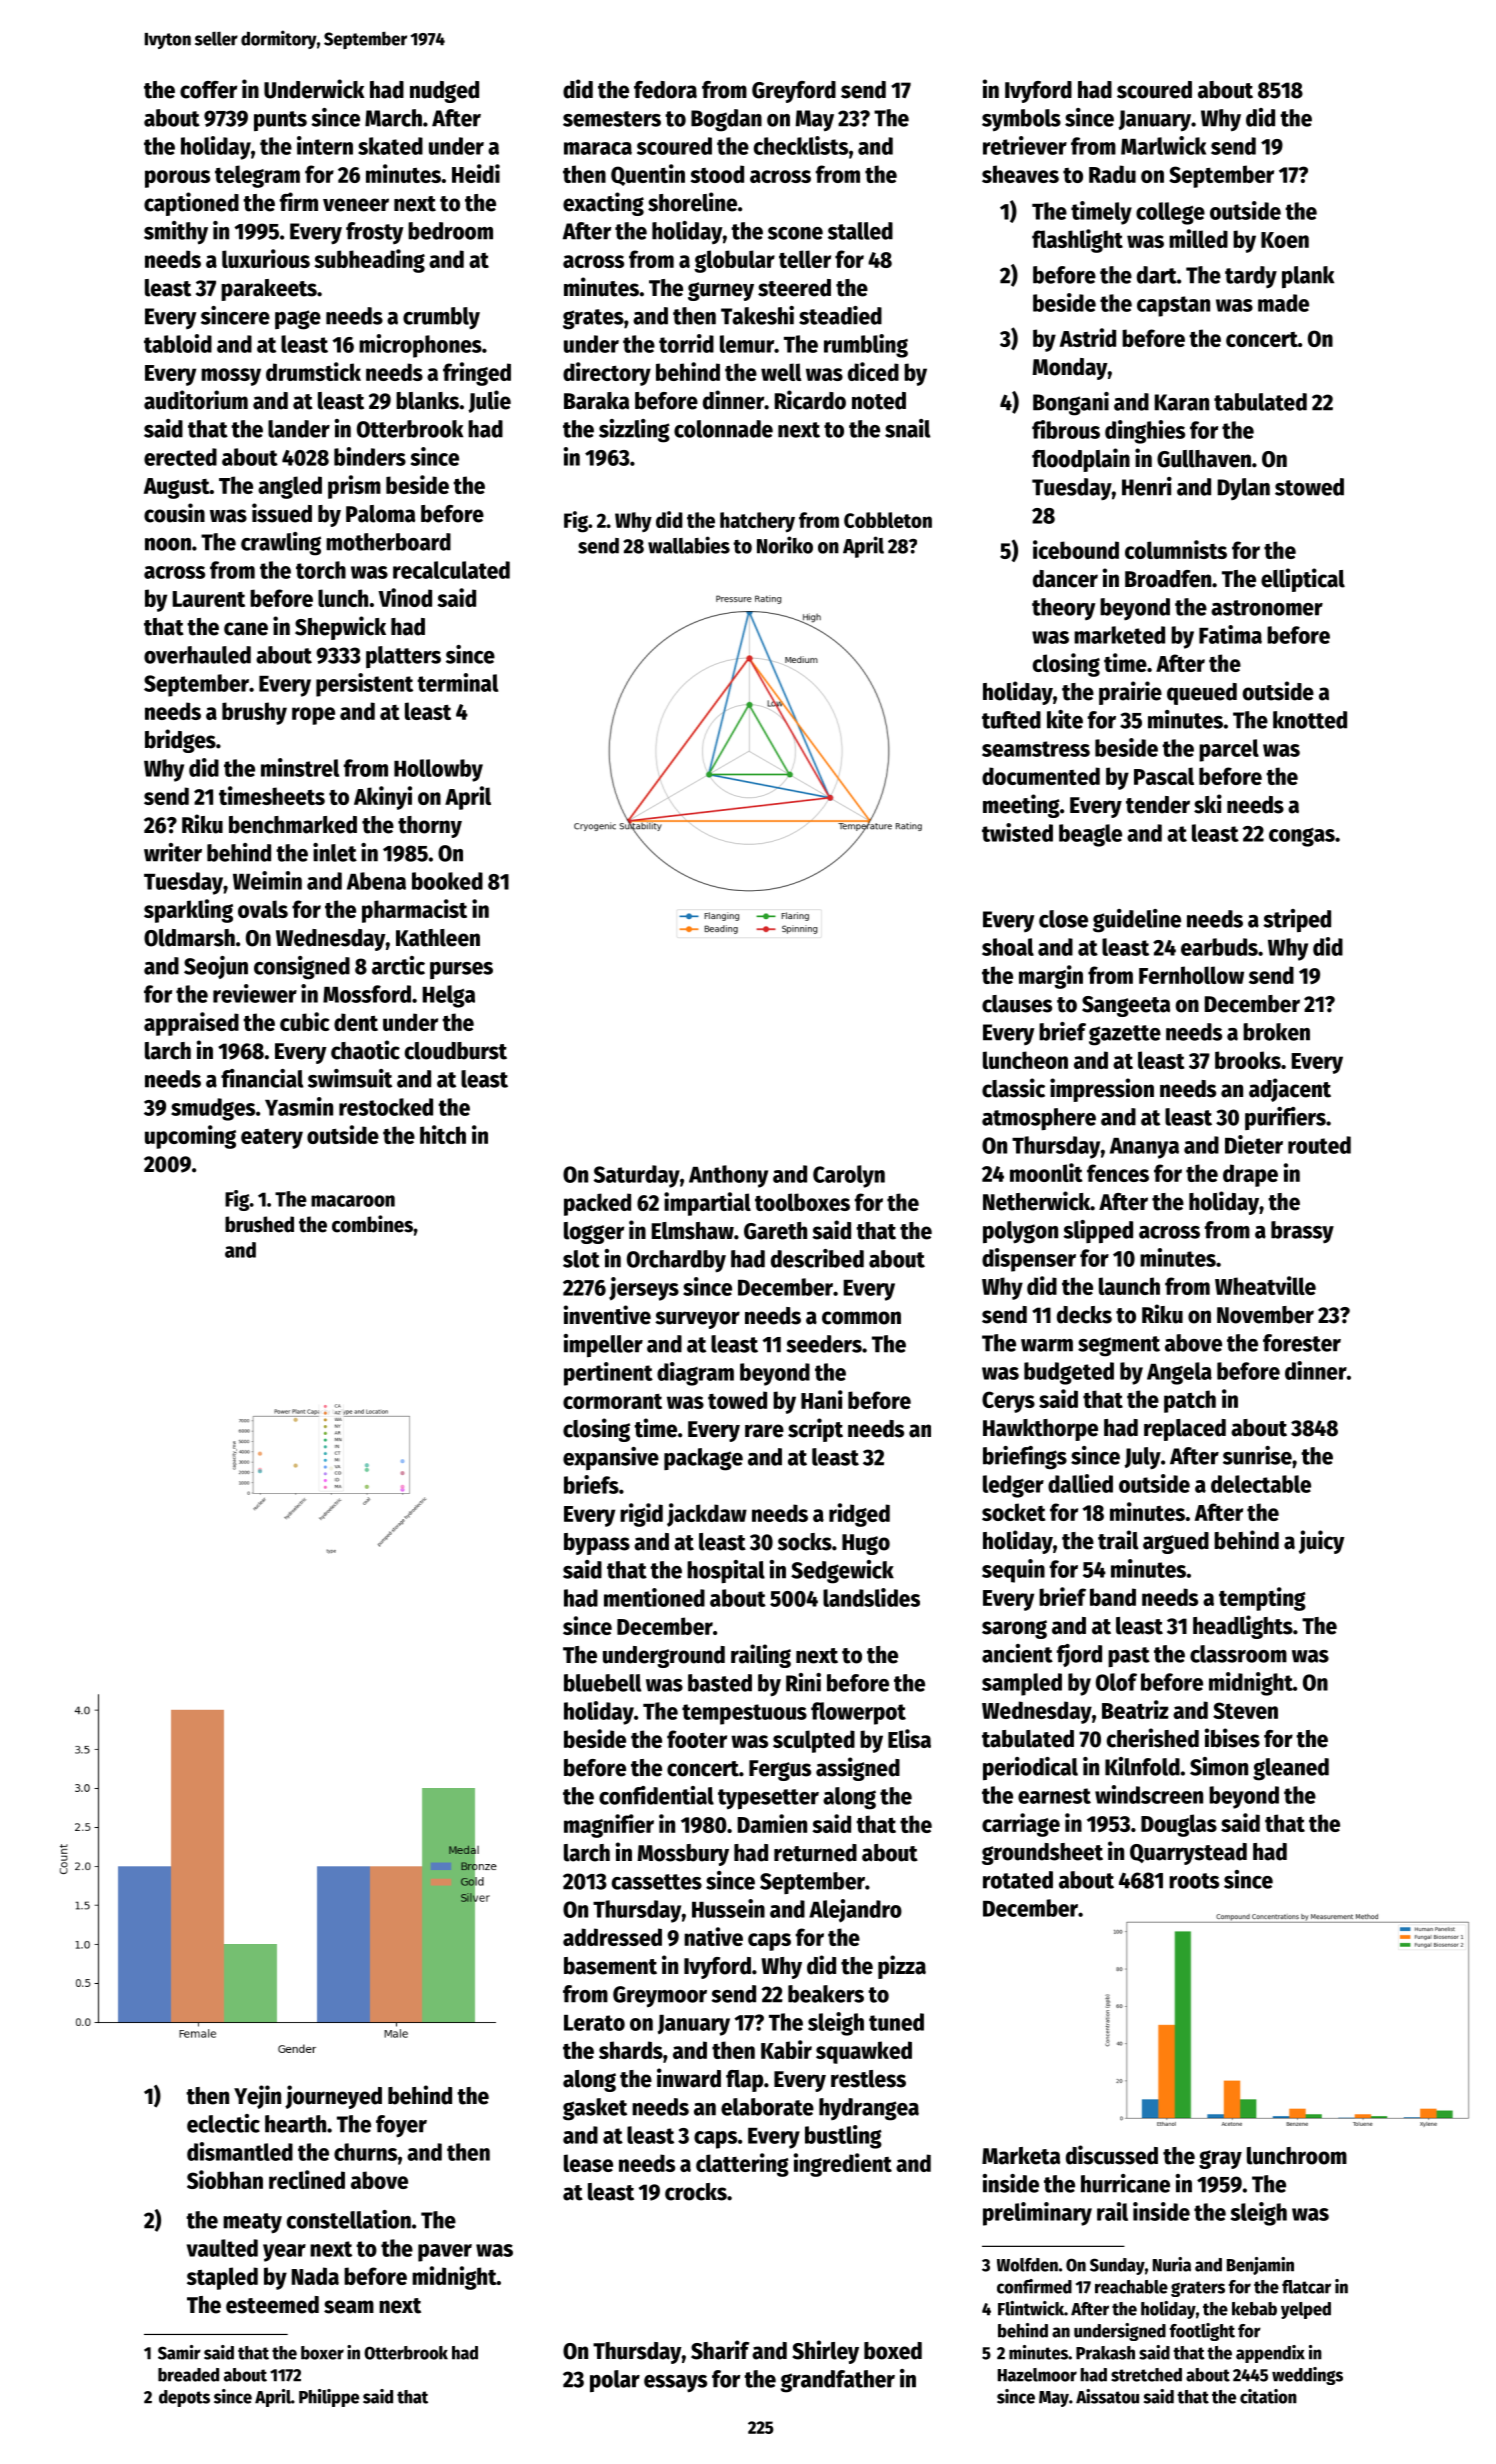 This document has width=1496, height=2464. What do you see at coordinates (794, 92) in the document?
I see `Greyford` at bounding box center [794, 92].
